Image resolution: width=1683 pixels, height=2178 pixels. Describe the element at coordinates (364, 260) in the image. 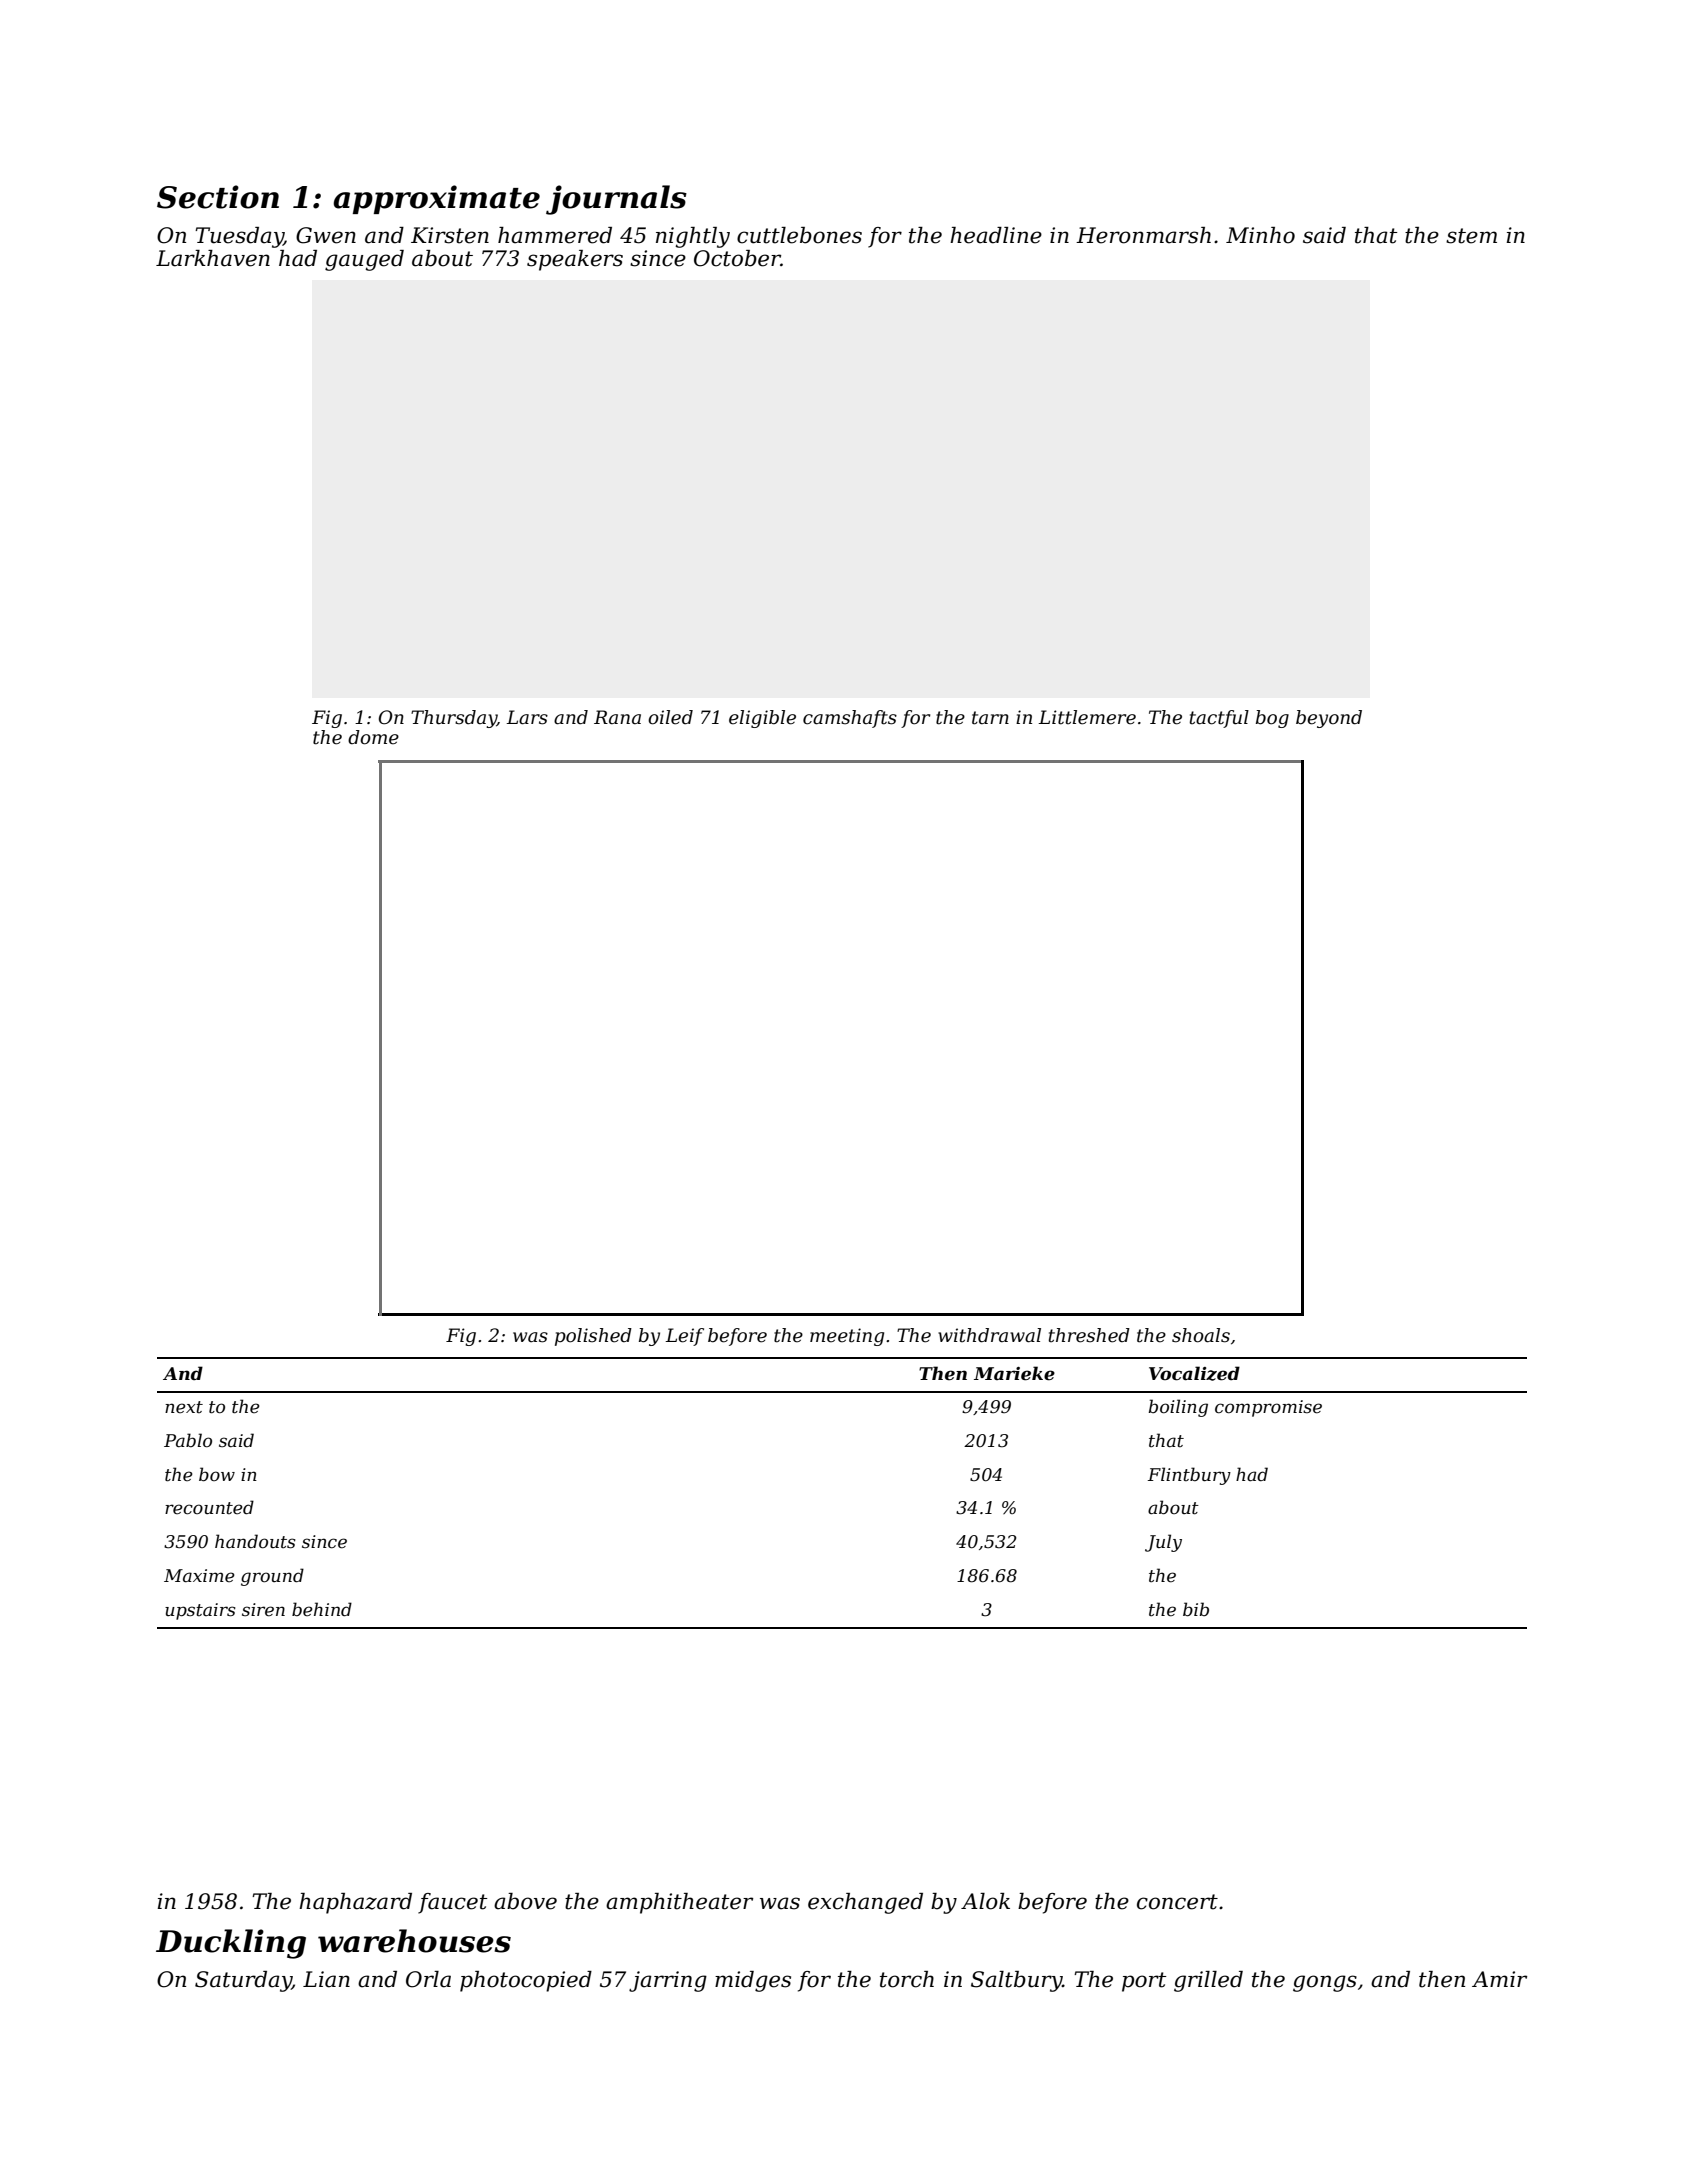

I see `gauged` at that location.
